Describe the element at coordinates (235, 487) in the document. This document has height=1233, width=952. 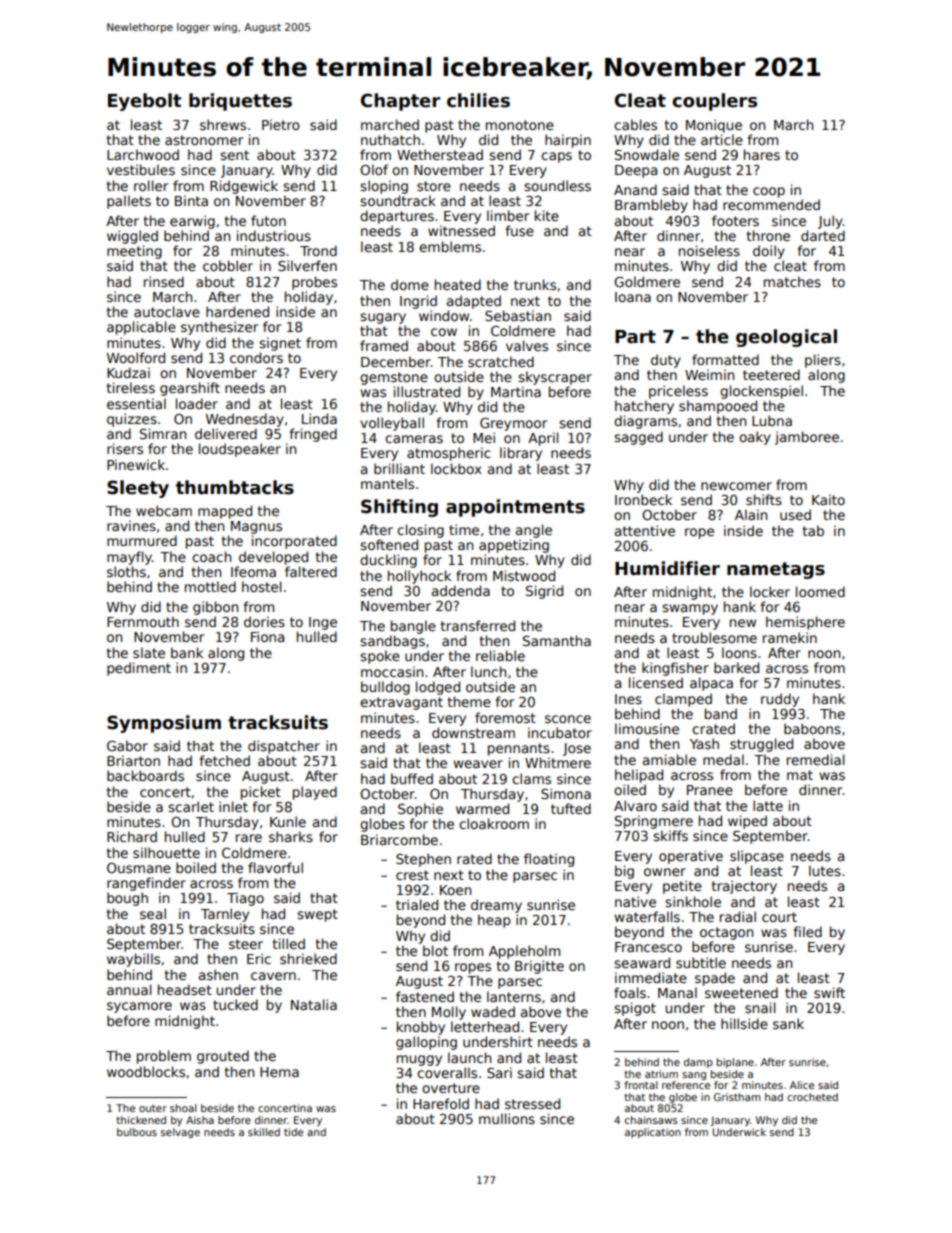
I see `thumbtacks` at that location.
